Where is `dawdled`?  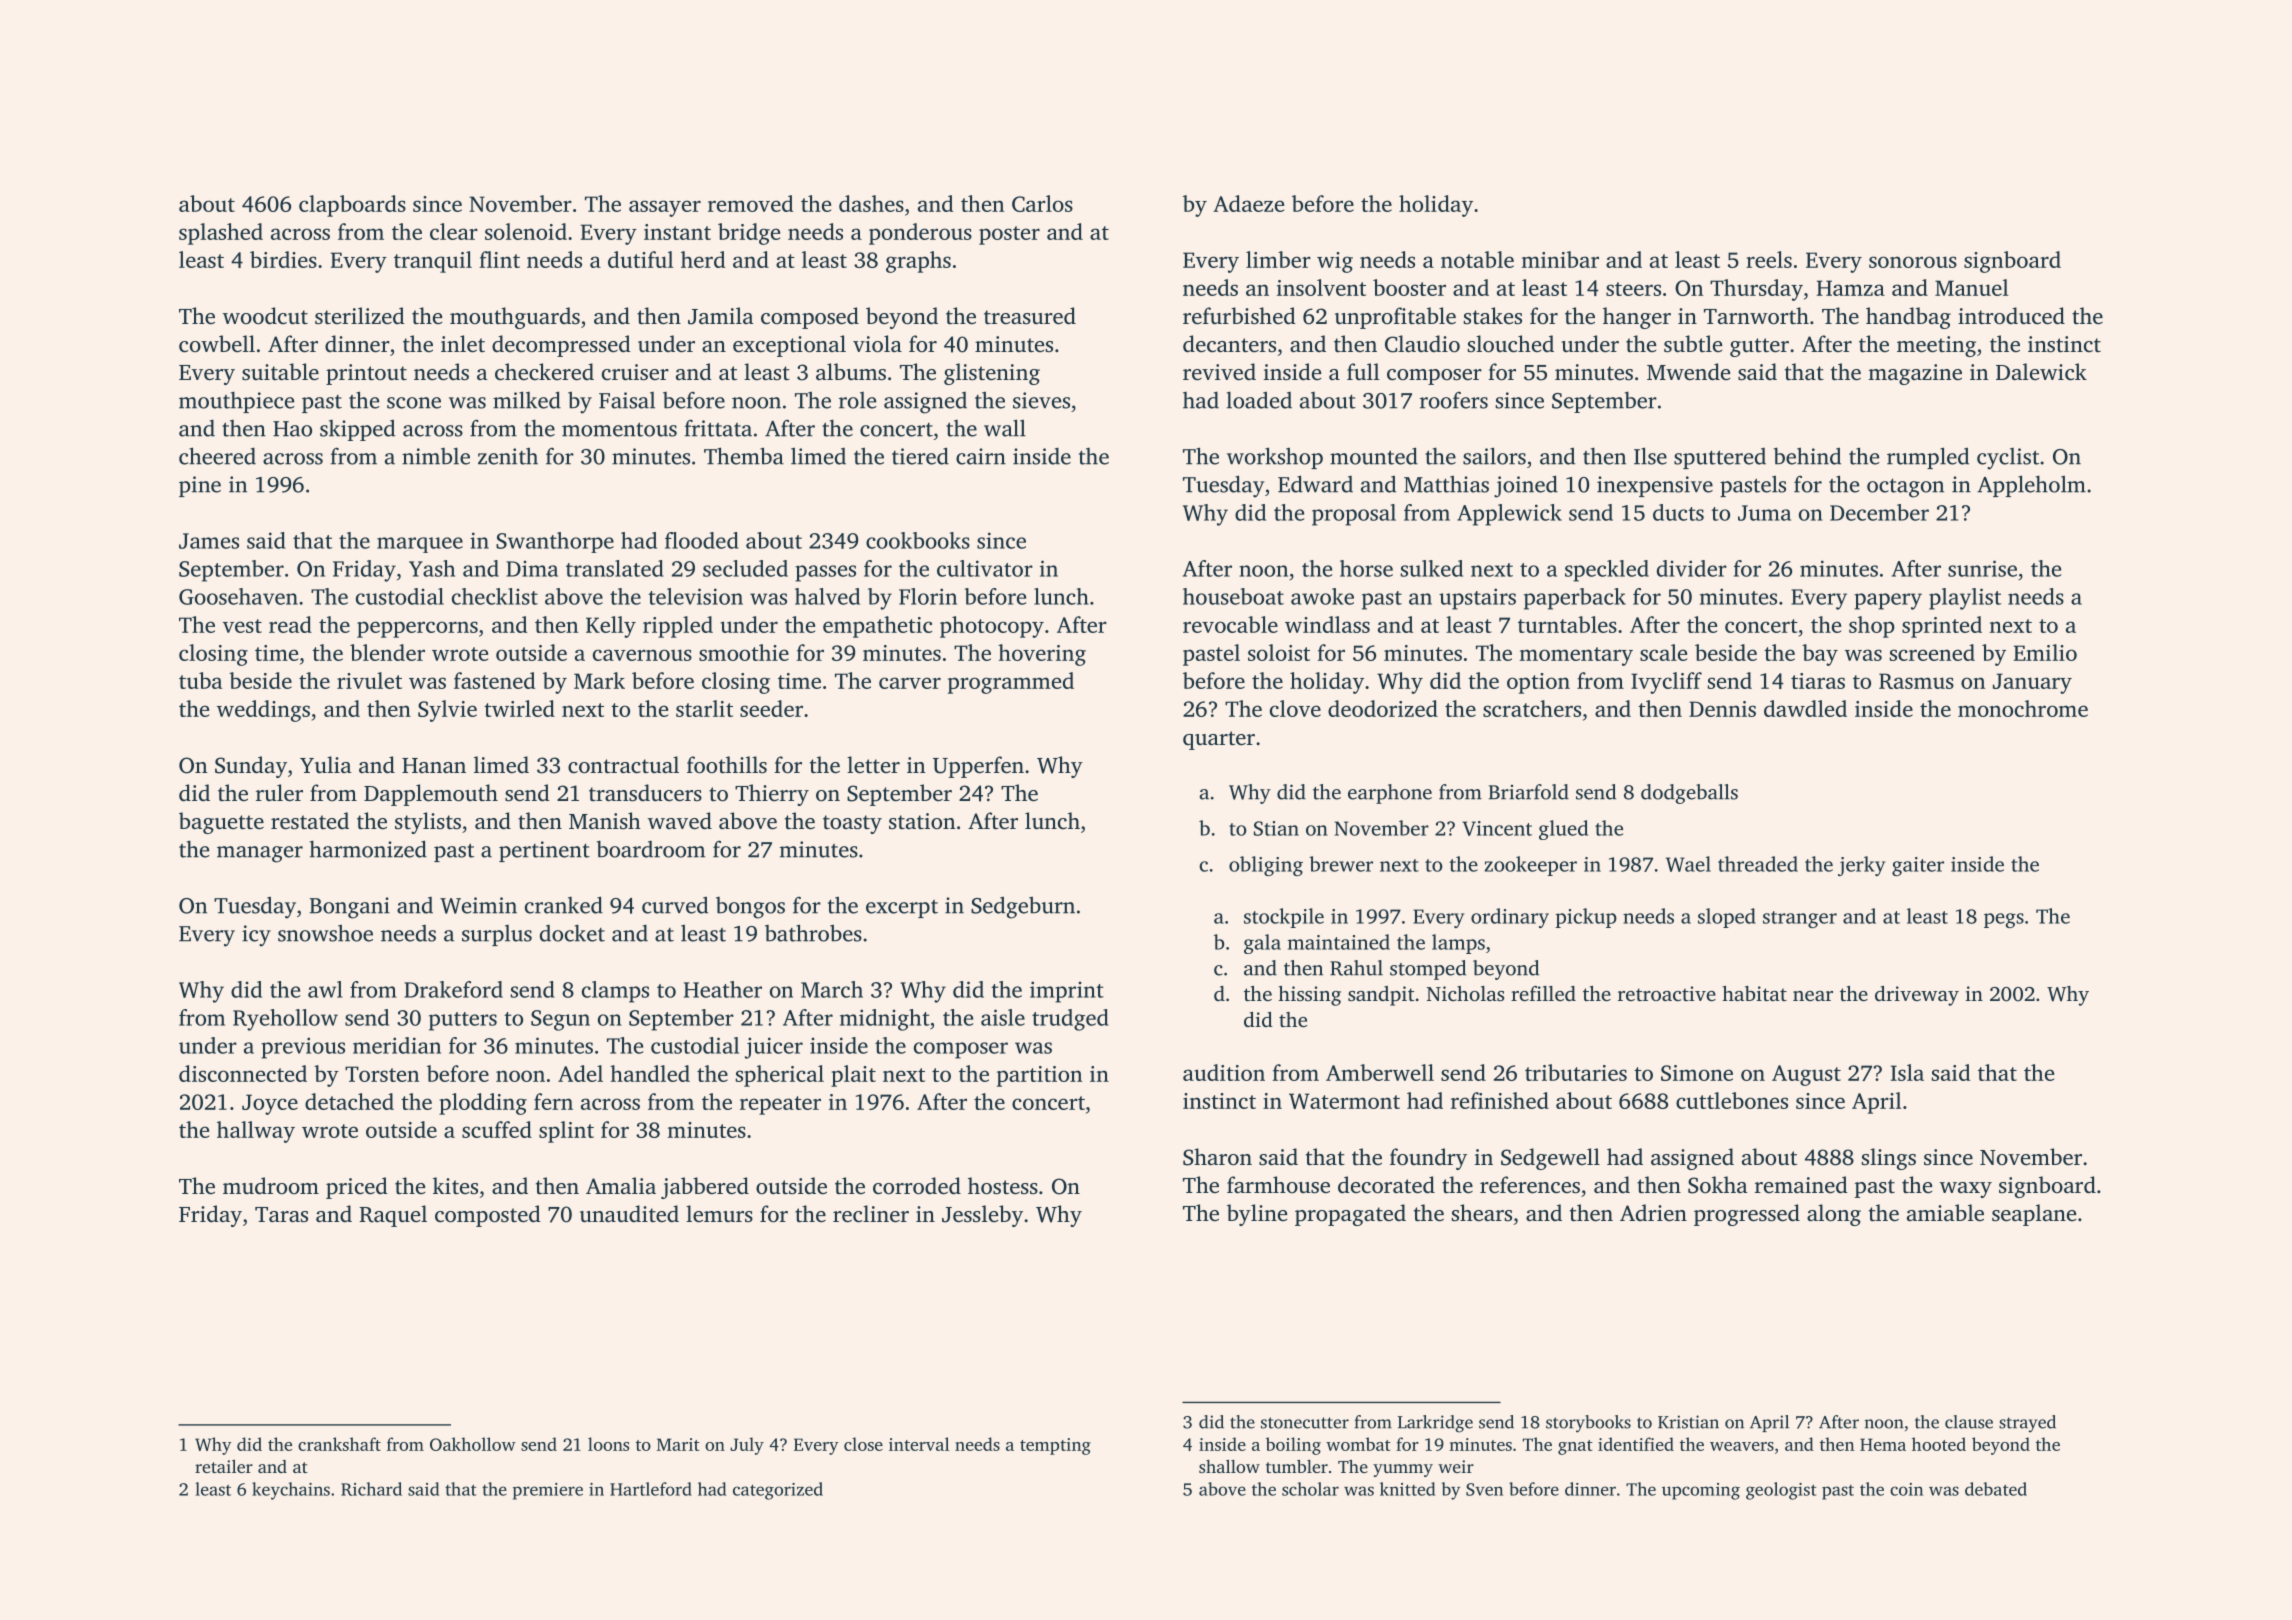 dawdled is located at coordinates (1805, 708).
